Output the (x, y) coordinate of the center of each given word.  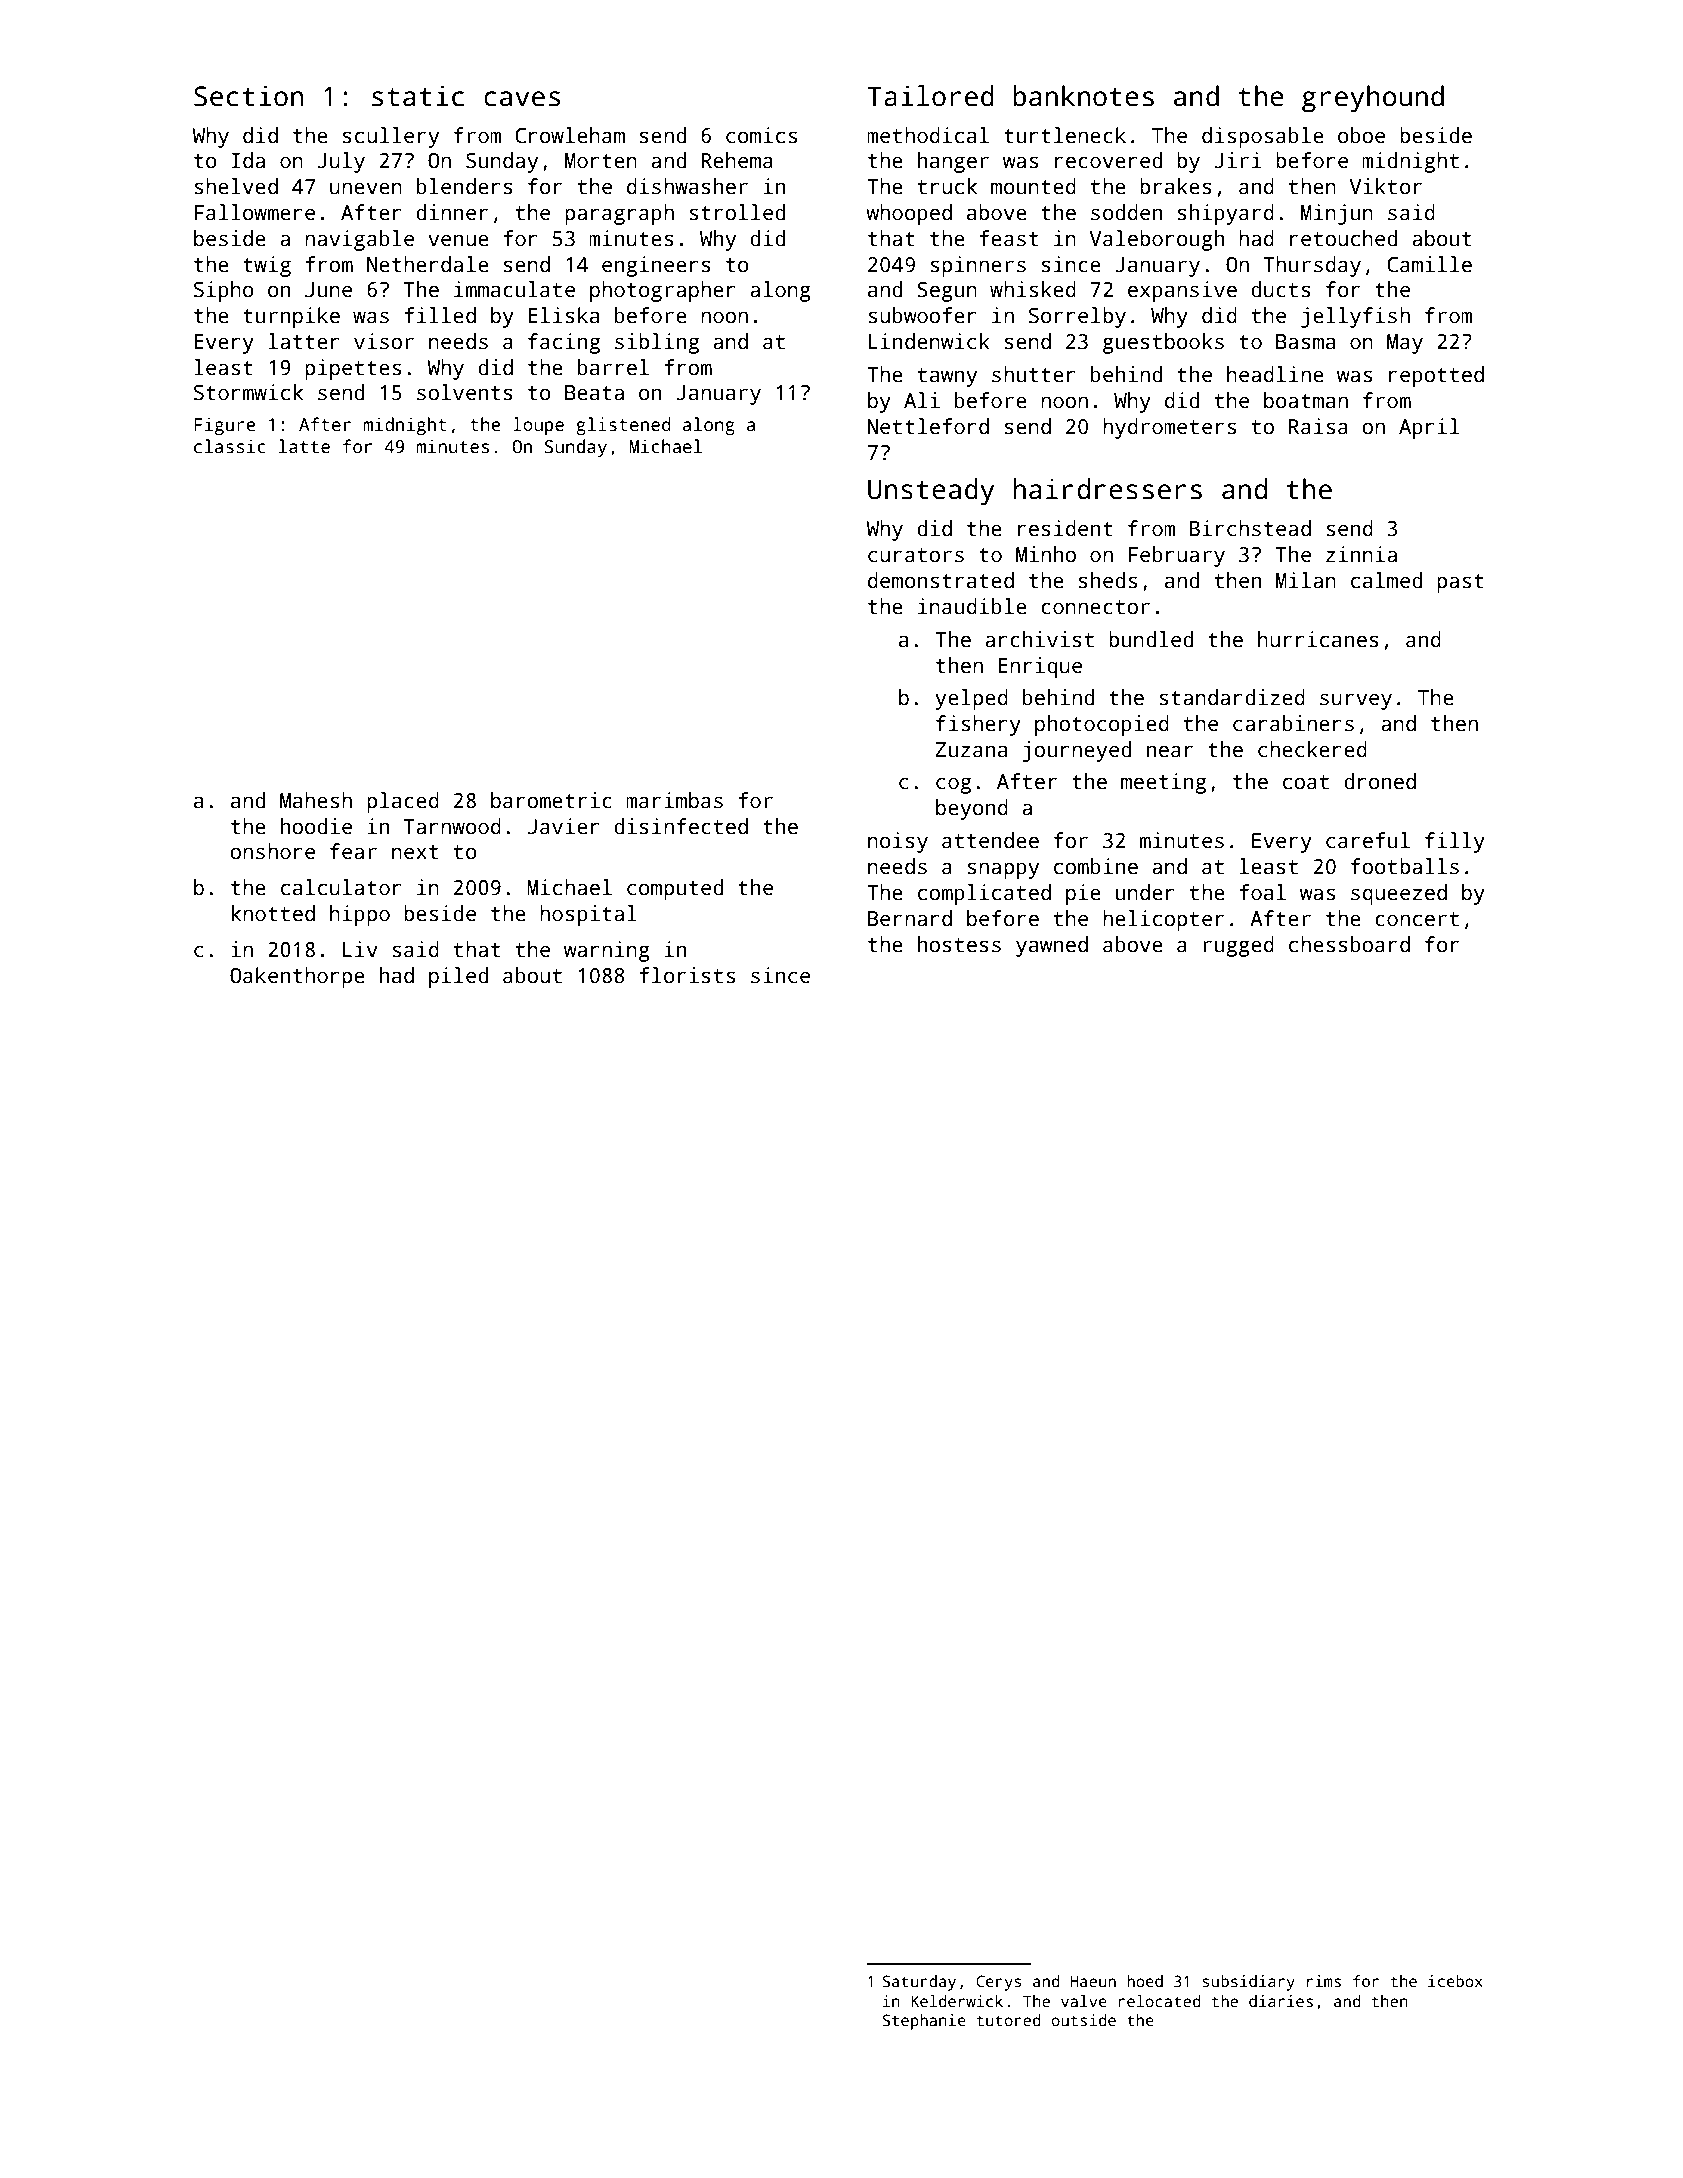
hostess (959, 944)
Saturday (919, 1983)
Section (248, 96)
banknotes (1083, 96)
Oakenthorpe (297, 977)
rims (1324, 1981)
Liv (360, 949)
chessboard (1349, 944)
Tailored (931, 96)
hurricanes (1318, 639)
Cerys (999, 1983)
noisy (898, 842)
